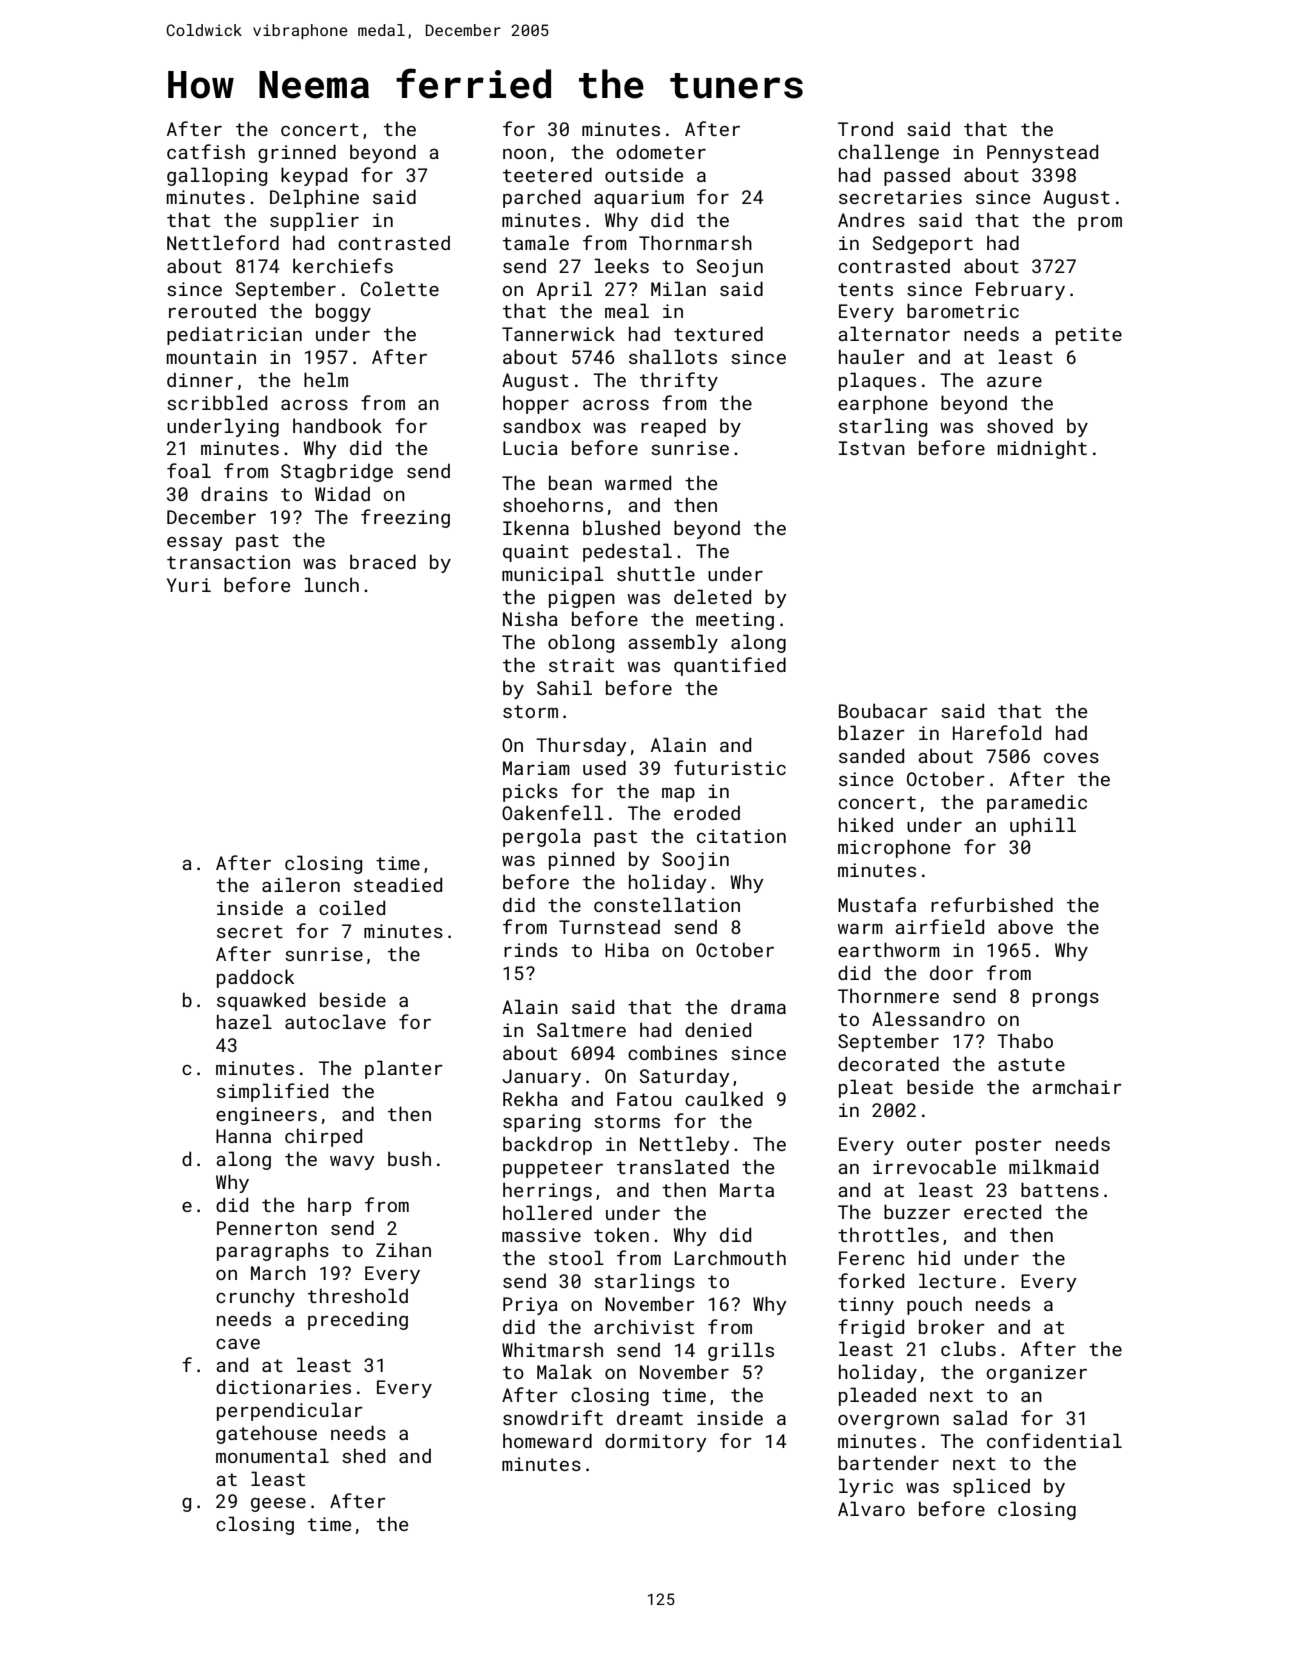  I want to click on passed, so click(917, 176).
